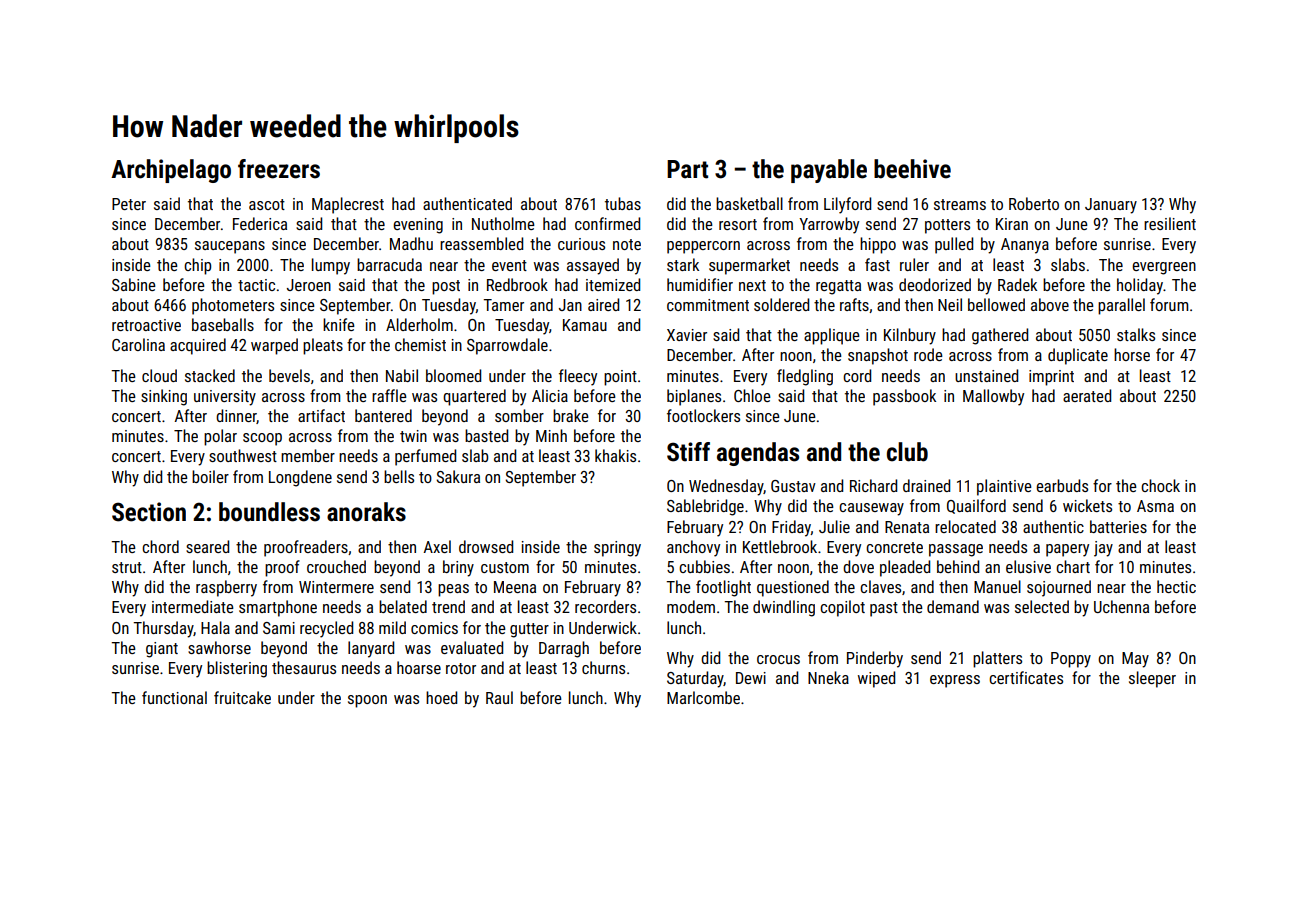 Image resolution: width=1308 pixels, height=924 pixels. Describe the element at coordinates (210, 476) in the page. I see `boiler` at that location.
